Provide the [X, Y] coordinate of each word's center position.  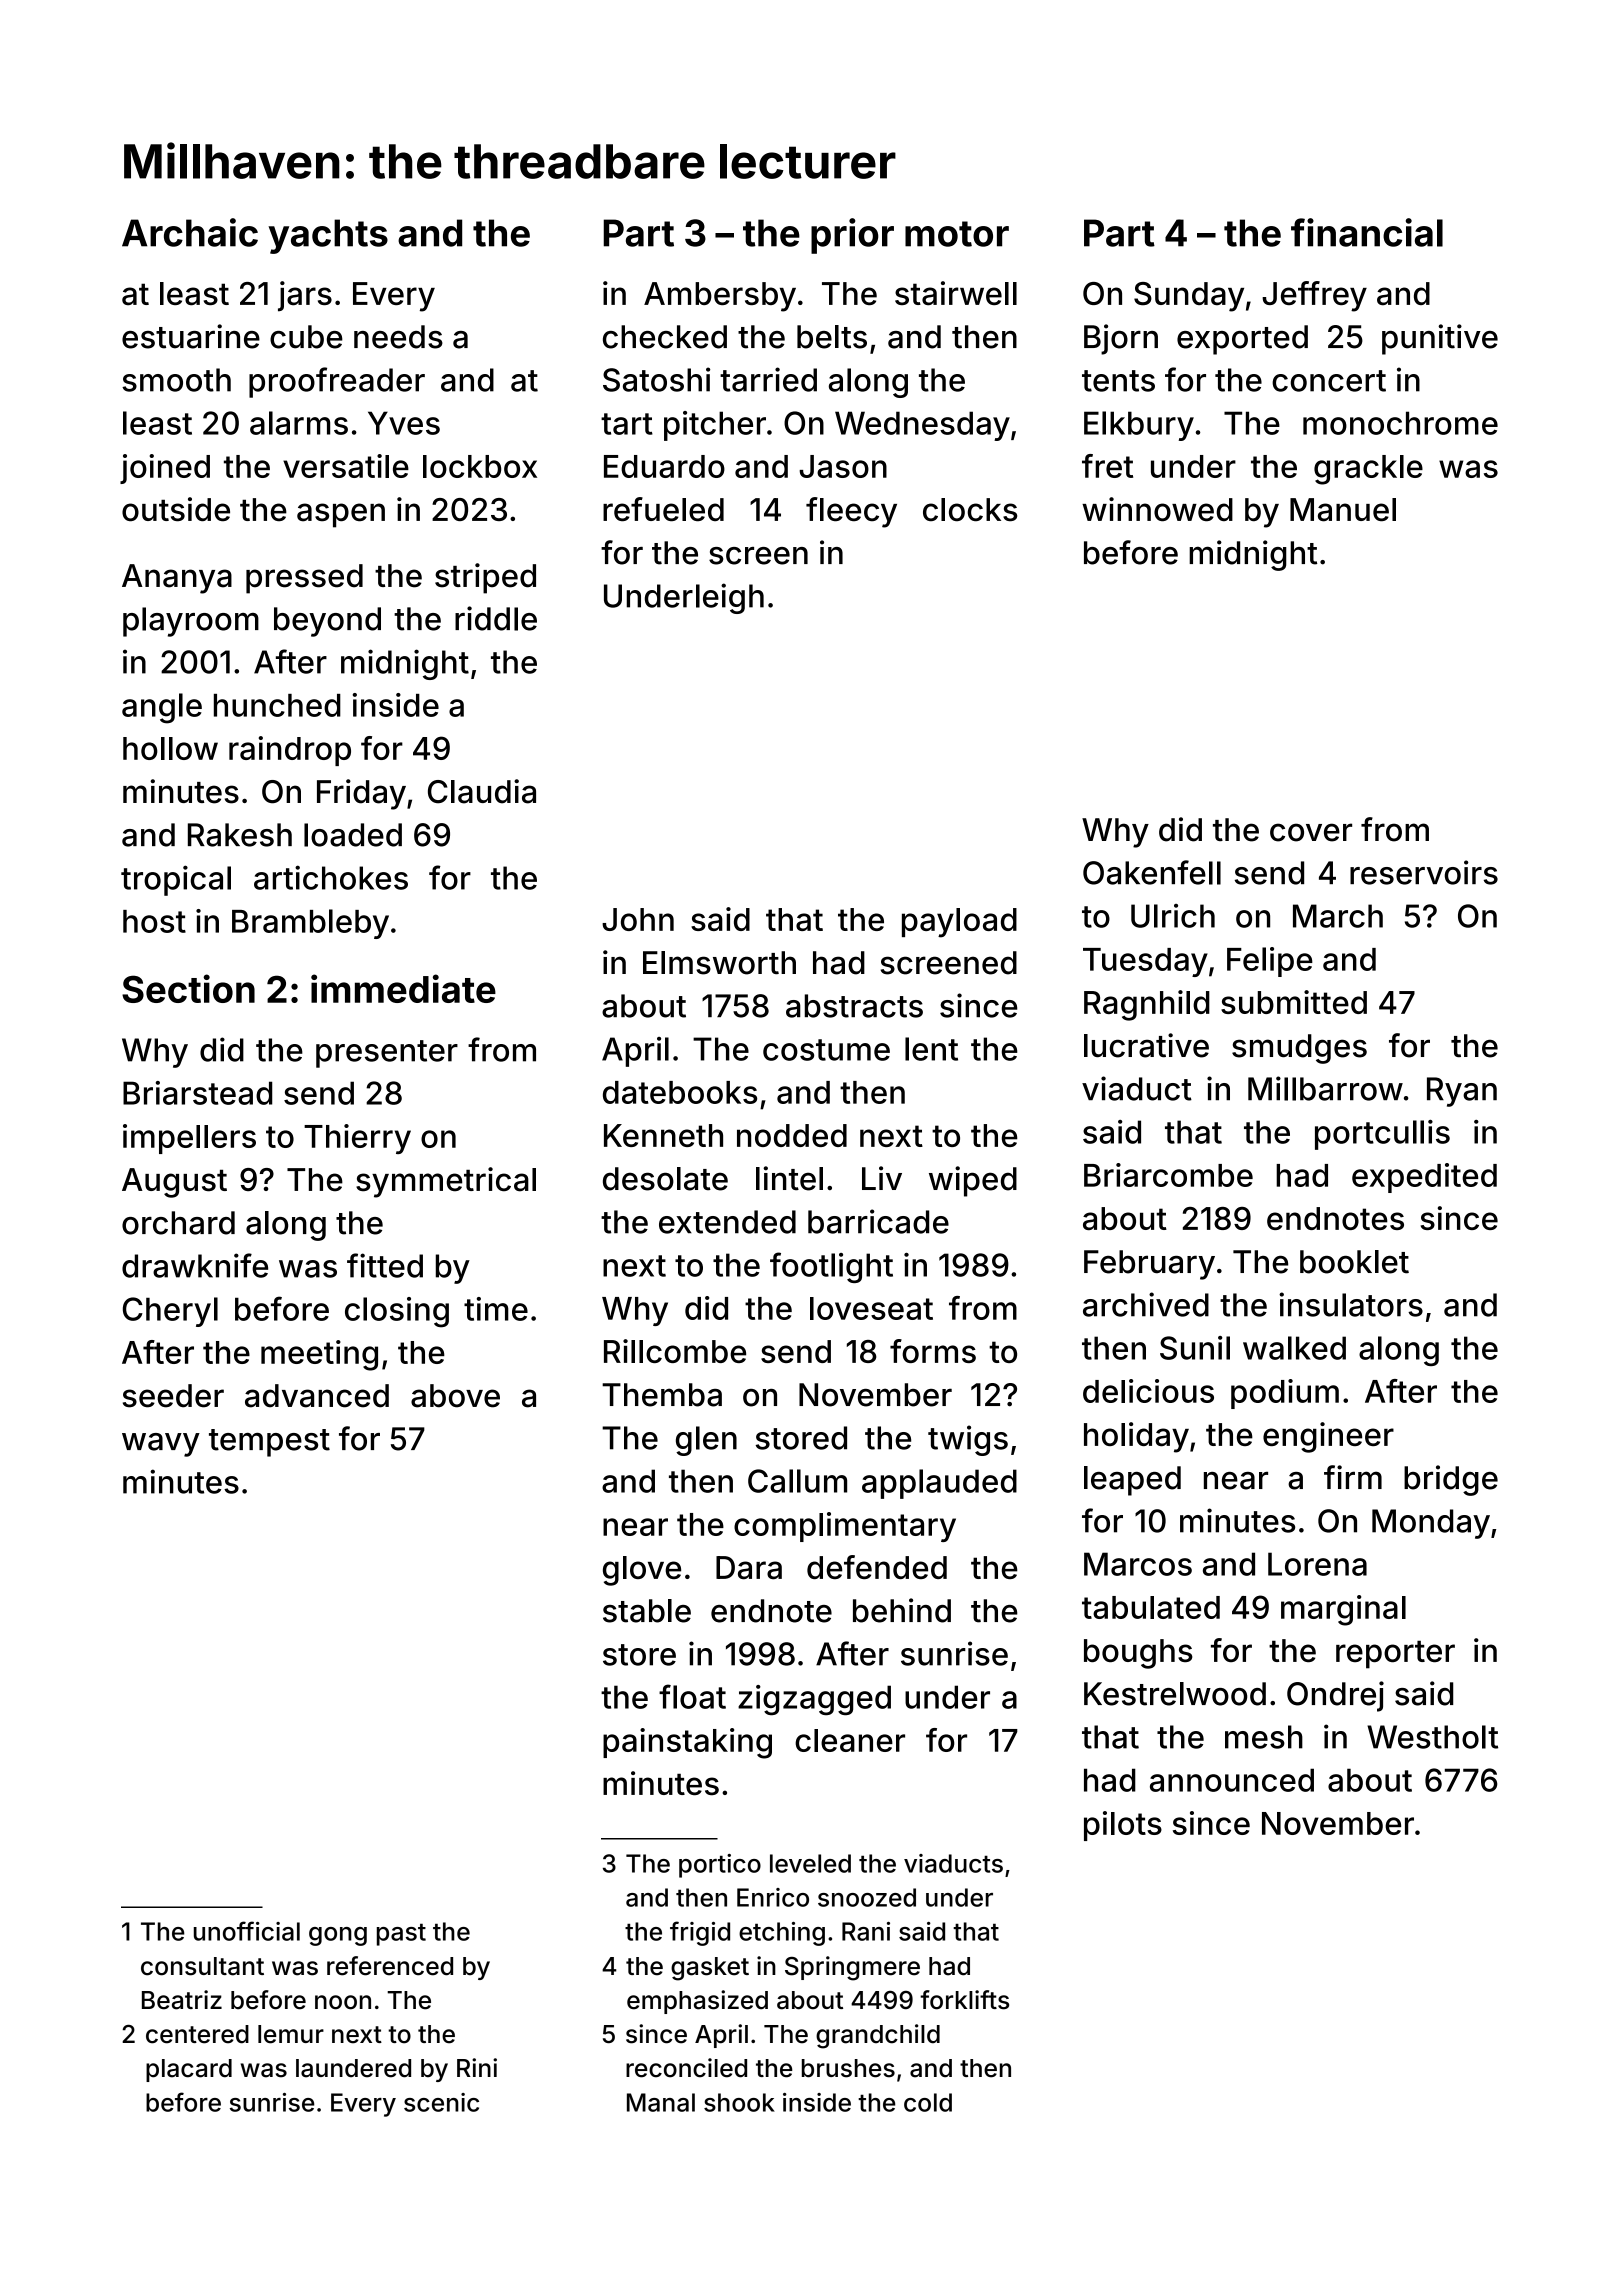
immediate [403, 988]
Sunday [1189, 297]
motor [957, 234]
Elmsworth [719, 963]
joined [165, 469]
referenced [390, 1966]
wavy [161, 1445]
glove [642, 1571]
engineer [1328, 1437]
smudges [1299, 1049]
